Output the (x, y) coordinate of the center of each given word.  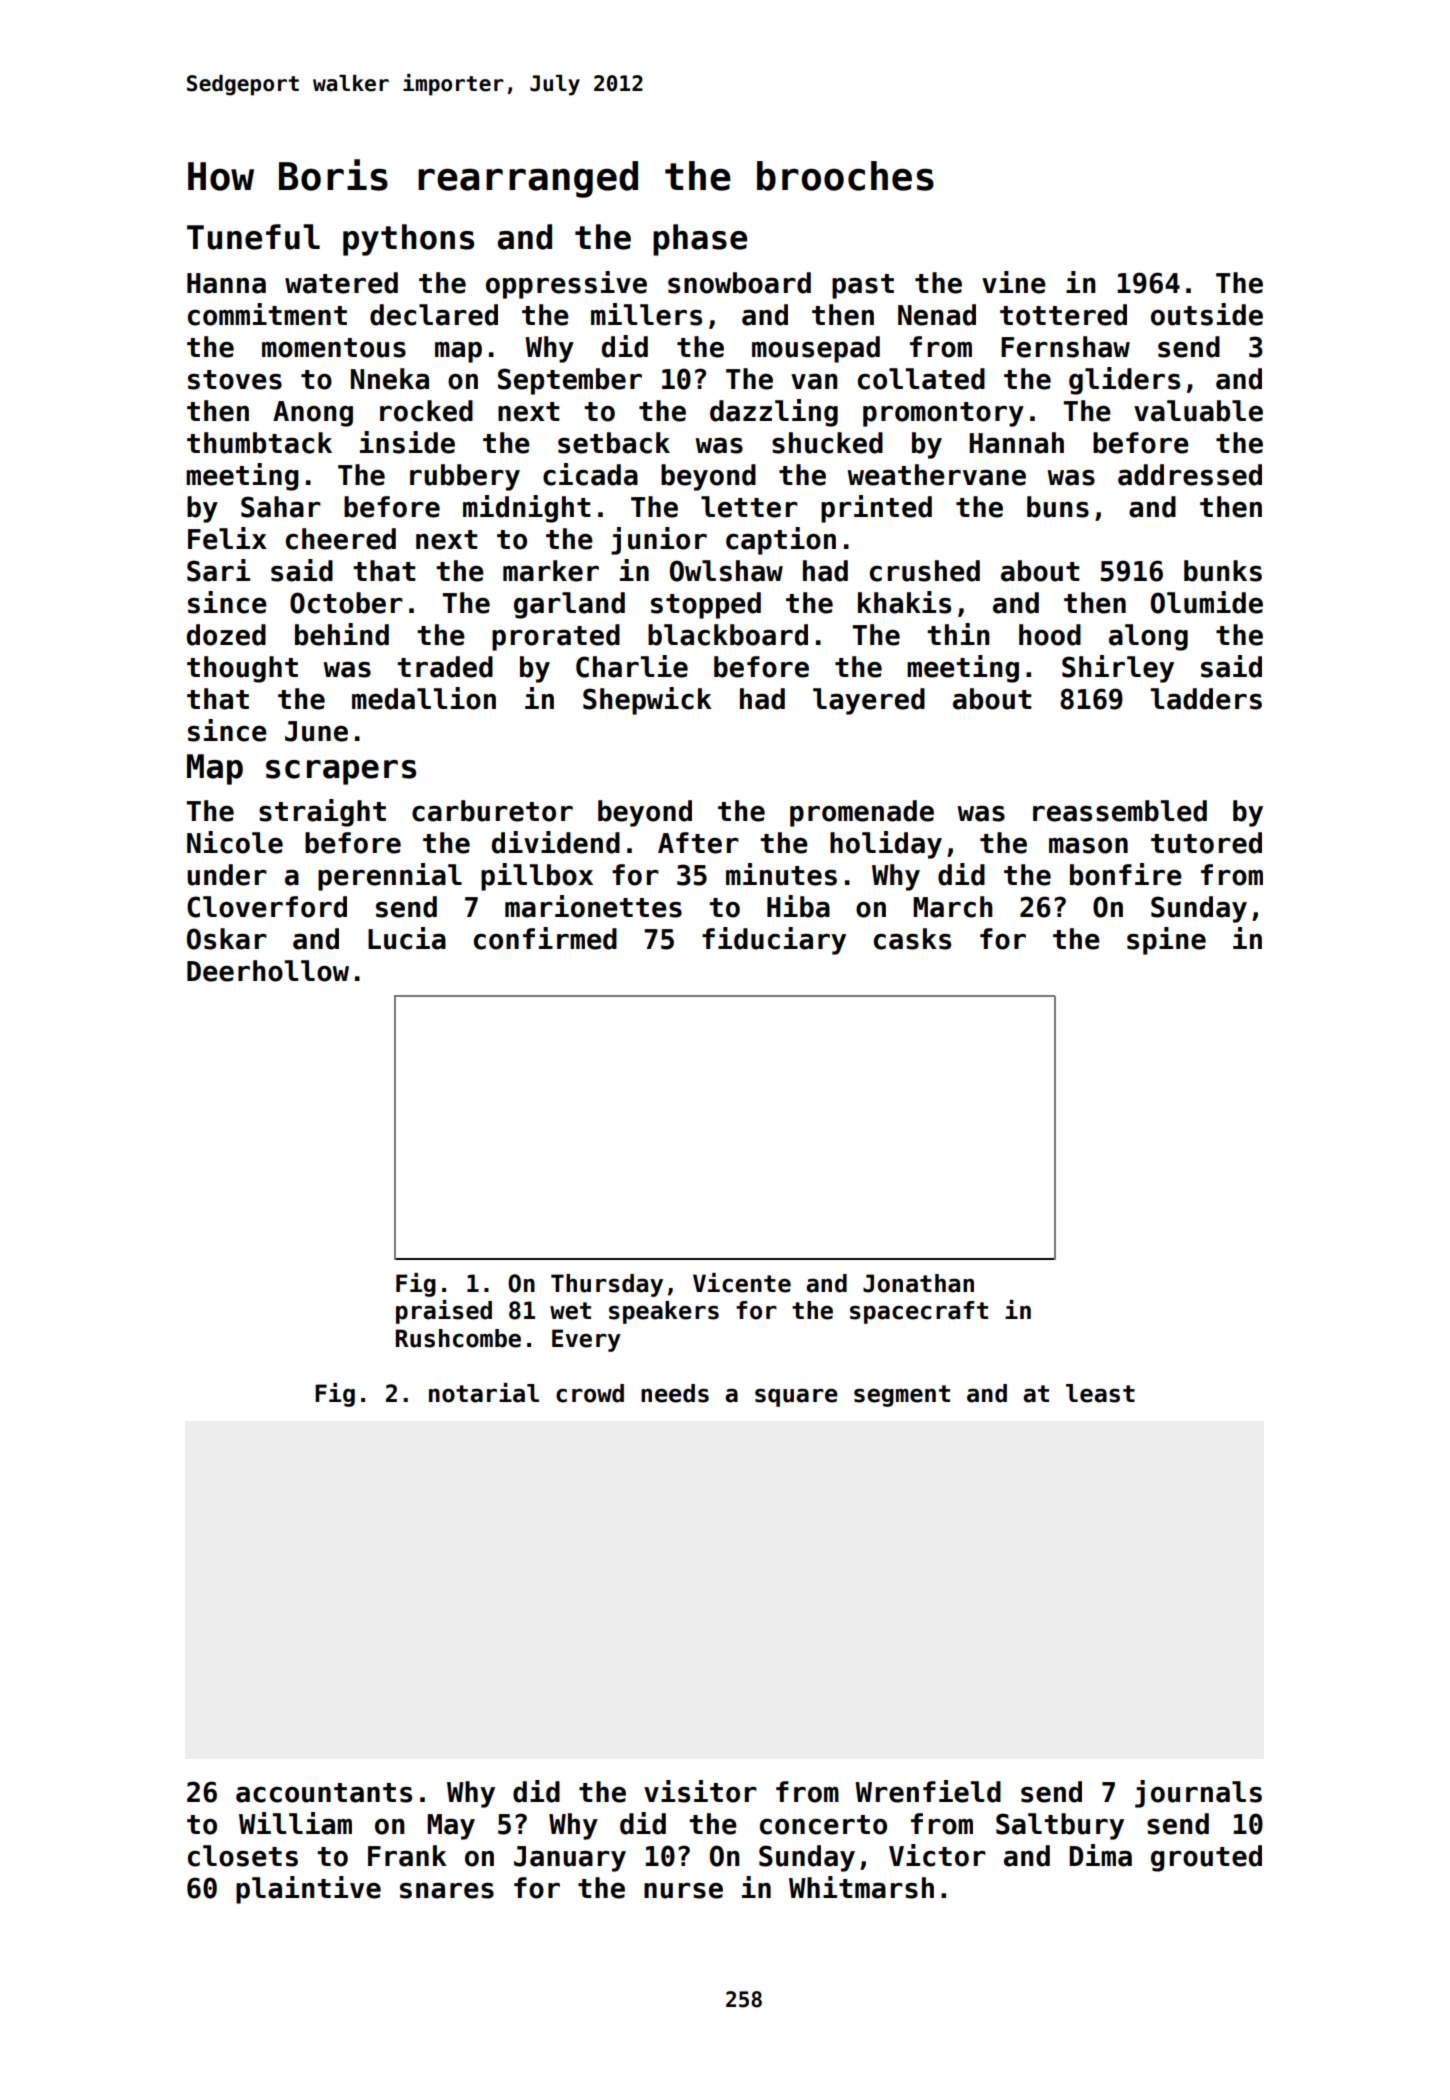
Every (586, 1340)
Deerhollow (268, 971)
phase (700, 240)
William (295, 1823)
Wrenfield (928, 1791)
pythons (408, 240)
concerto (823, 1825)
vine (1014, 282)
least (1100, 1393)
